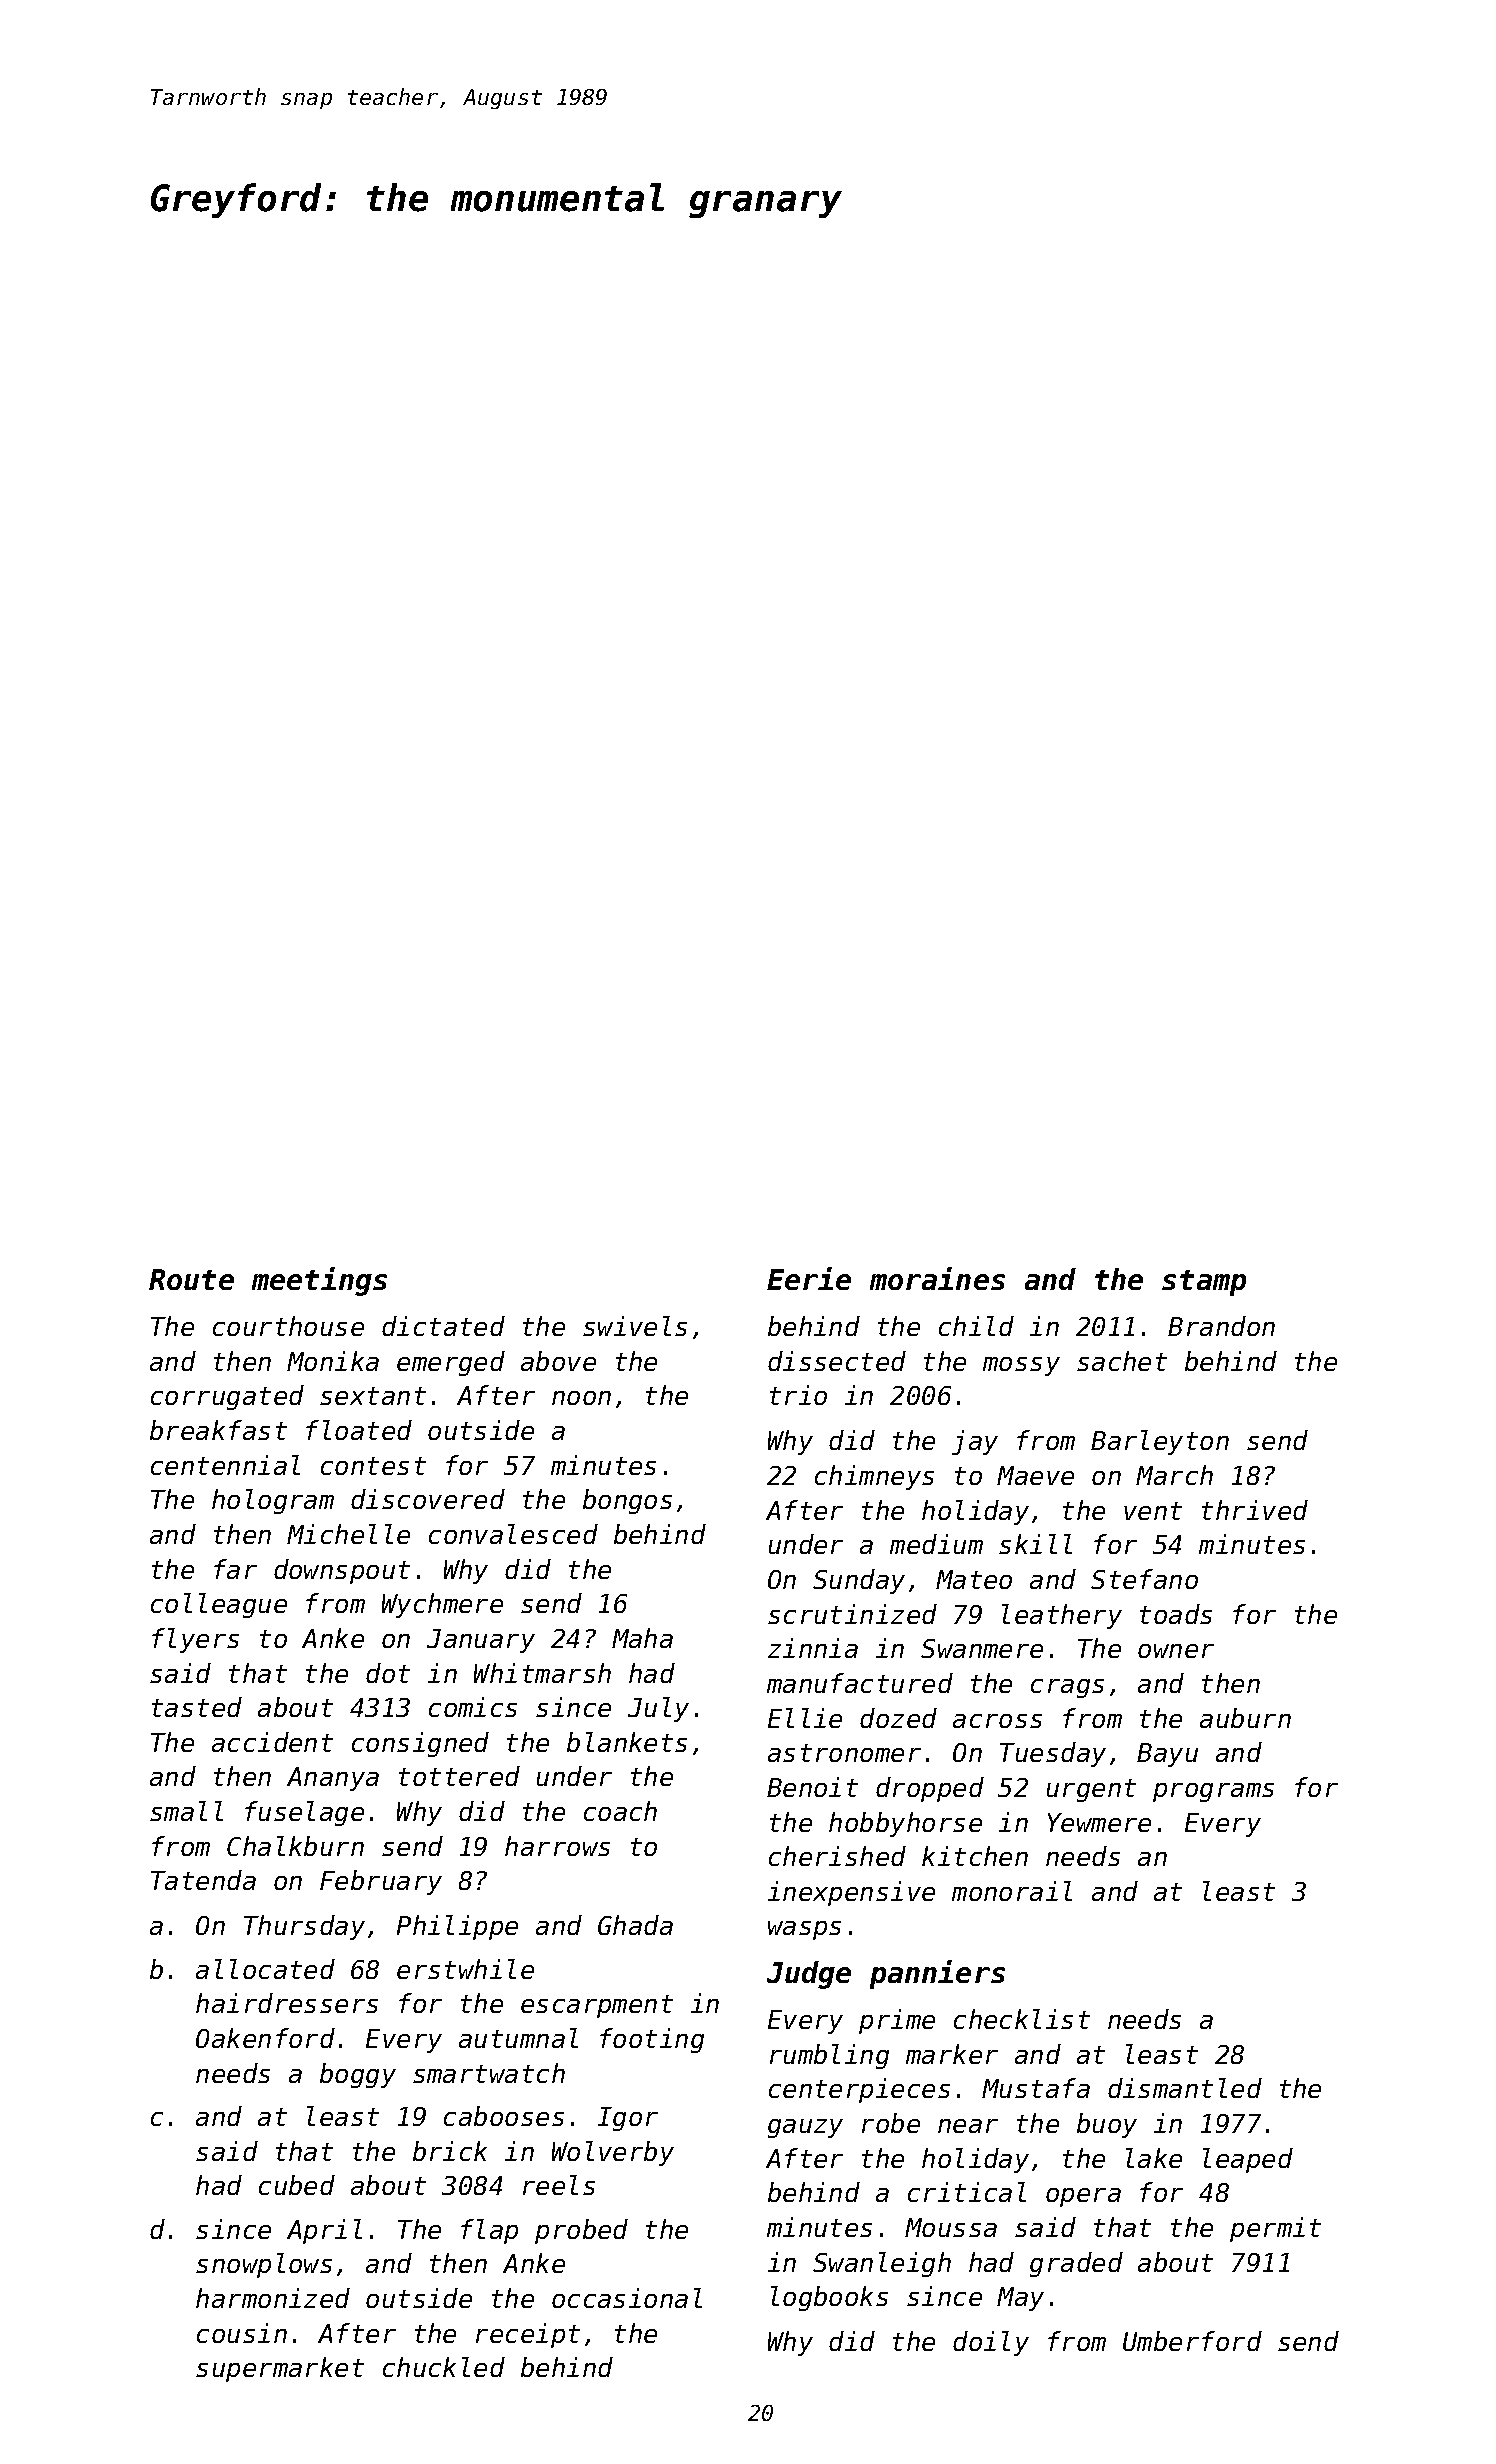  What do you see at coordinates (976, 1326) in the screenshot?
I see `child` at bounding box center [976, 1326].
